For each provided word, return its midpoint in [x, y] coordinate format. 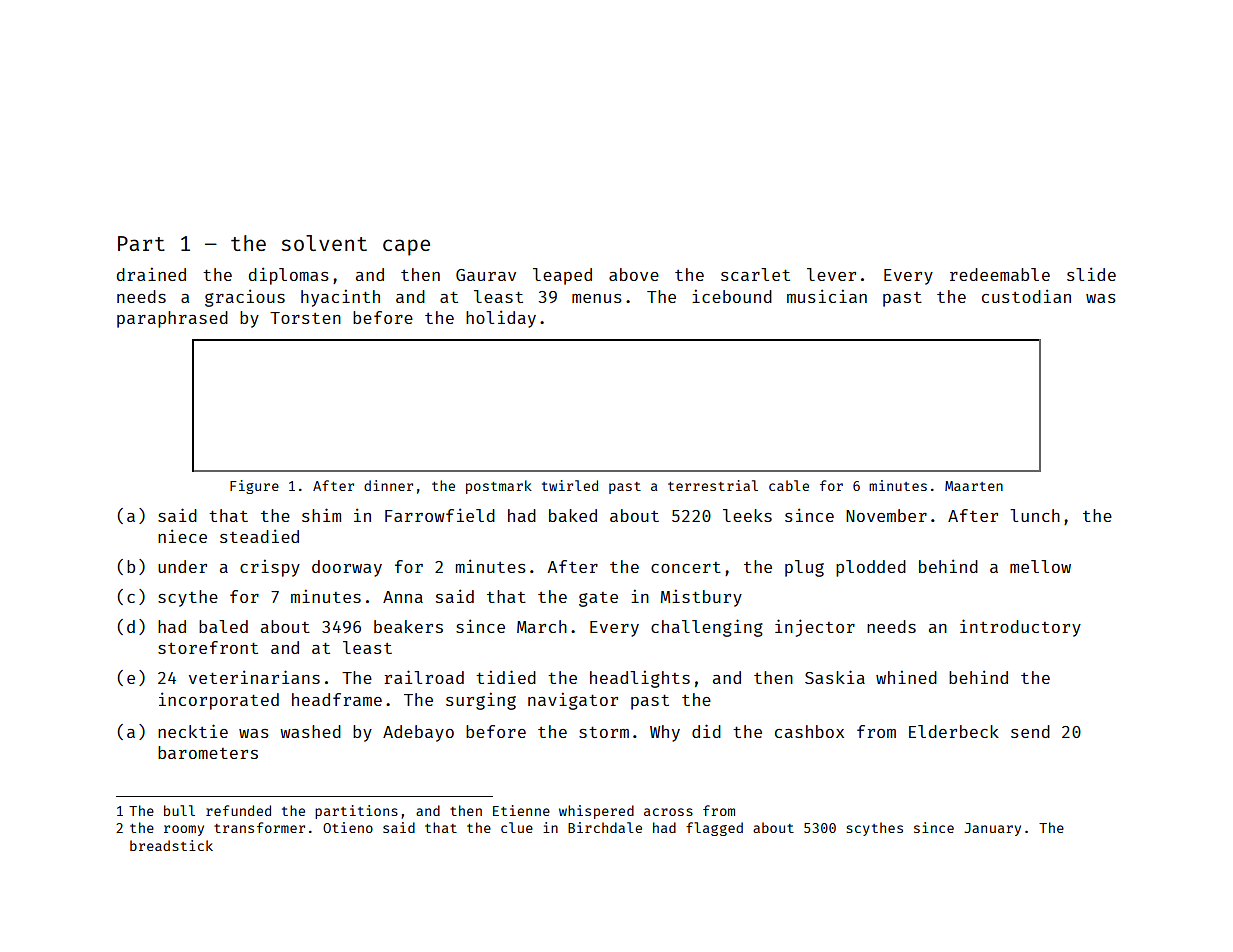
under [182, 566]
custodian [1026, 296]
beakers [408, 626]
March [542, 626]
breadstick [171, 845]
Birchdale [605, 827]
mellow [1040, 566]
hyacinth [340, 298]
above [634, 274]
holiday [501, 319]
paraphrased [172, 319]
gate [598, 599]
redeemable [1000, 274]
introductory [1020, 628]
